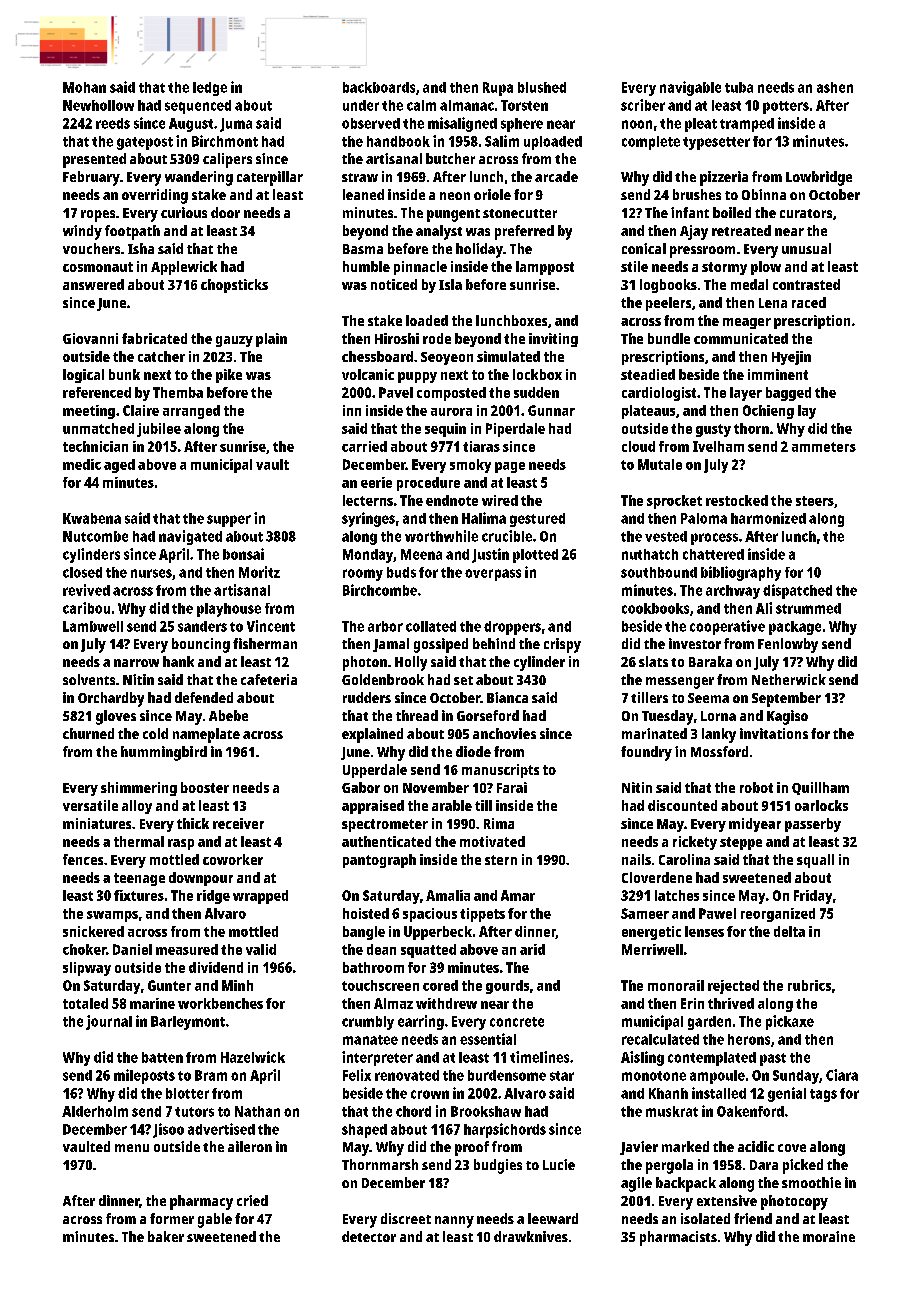  I want to click on restocked, so click(737, 500).
